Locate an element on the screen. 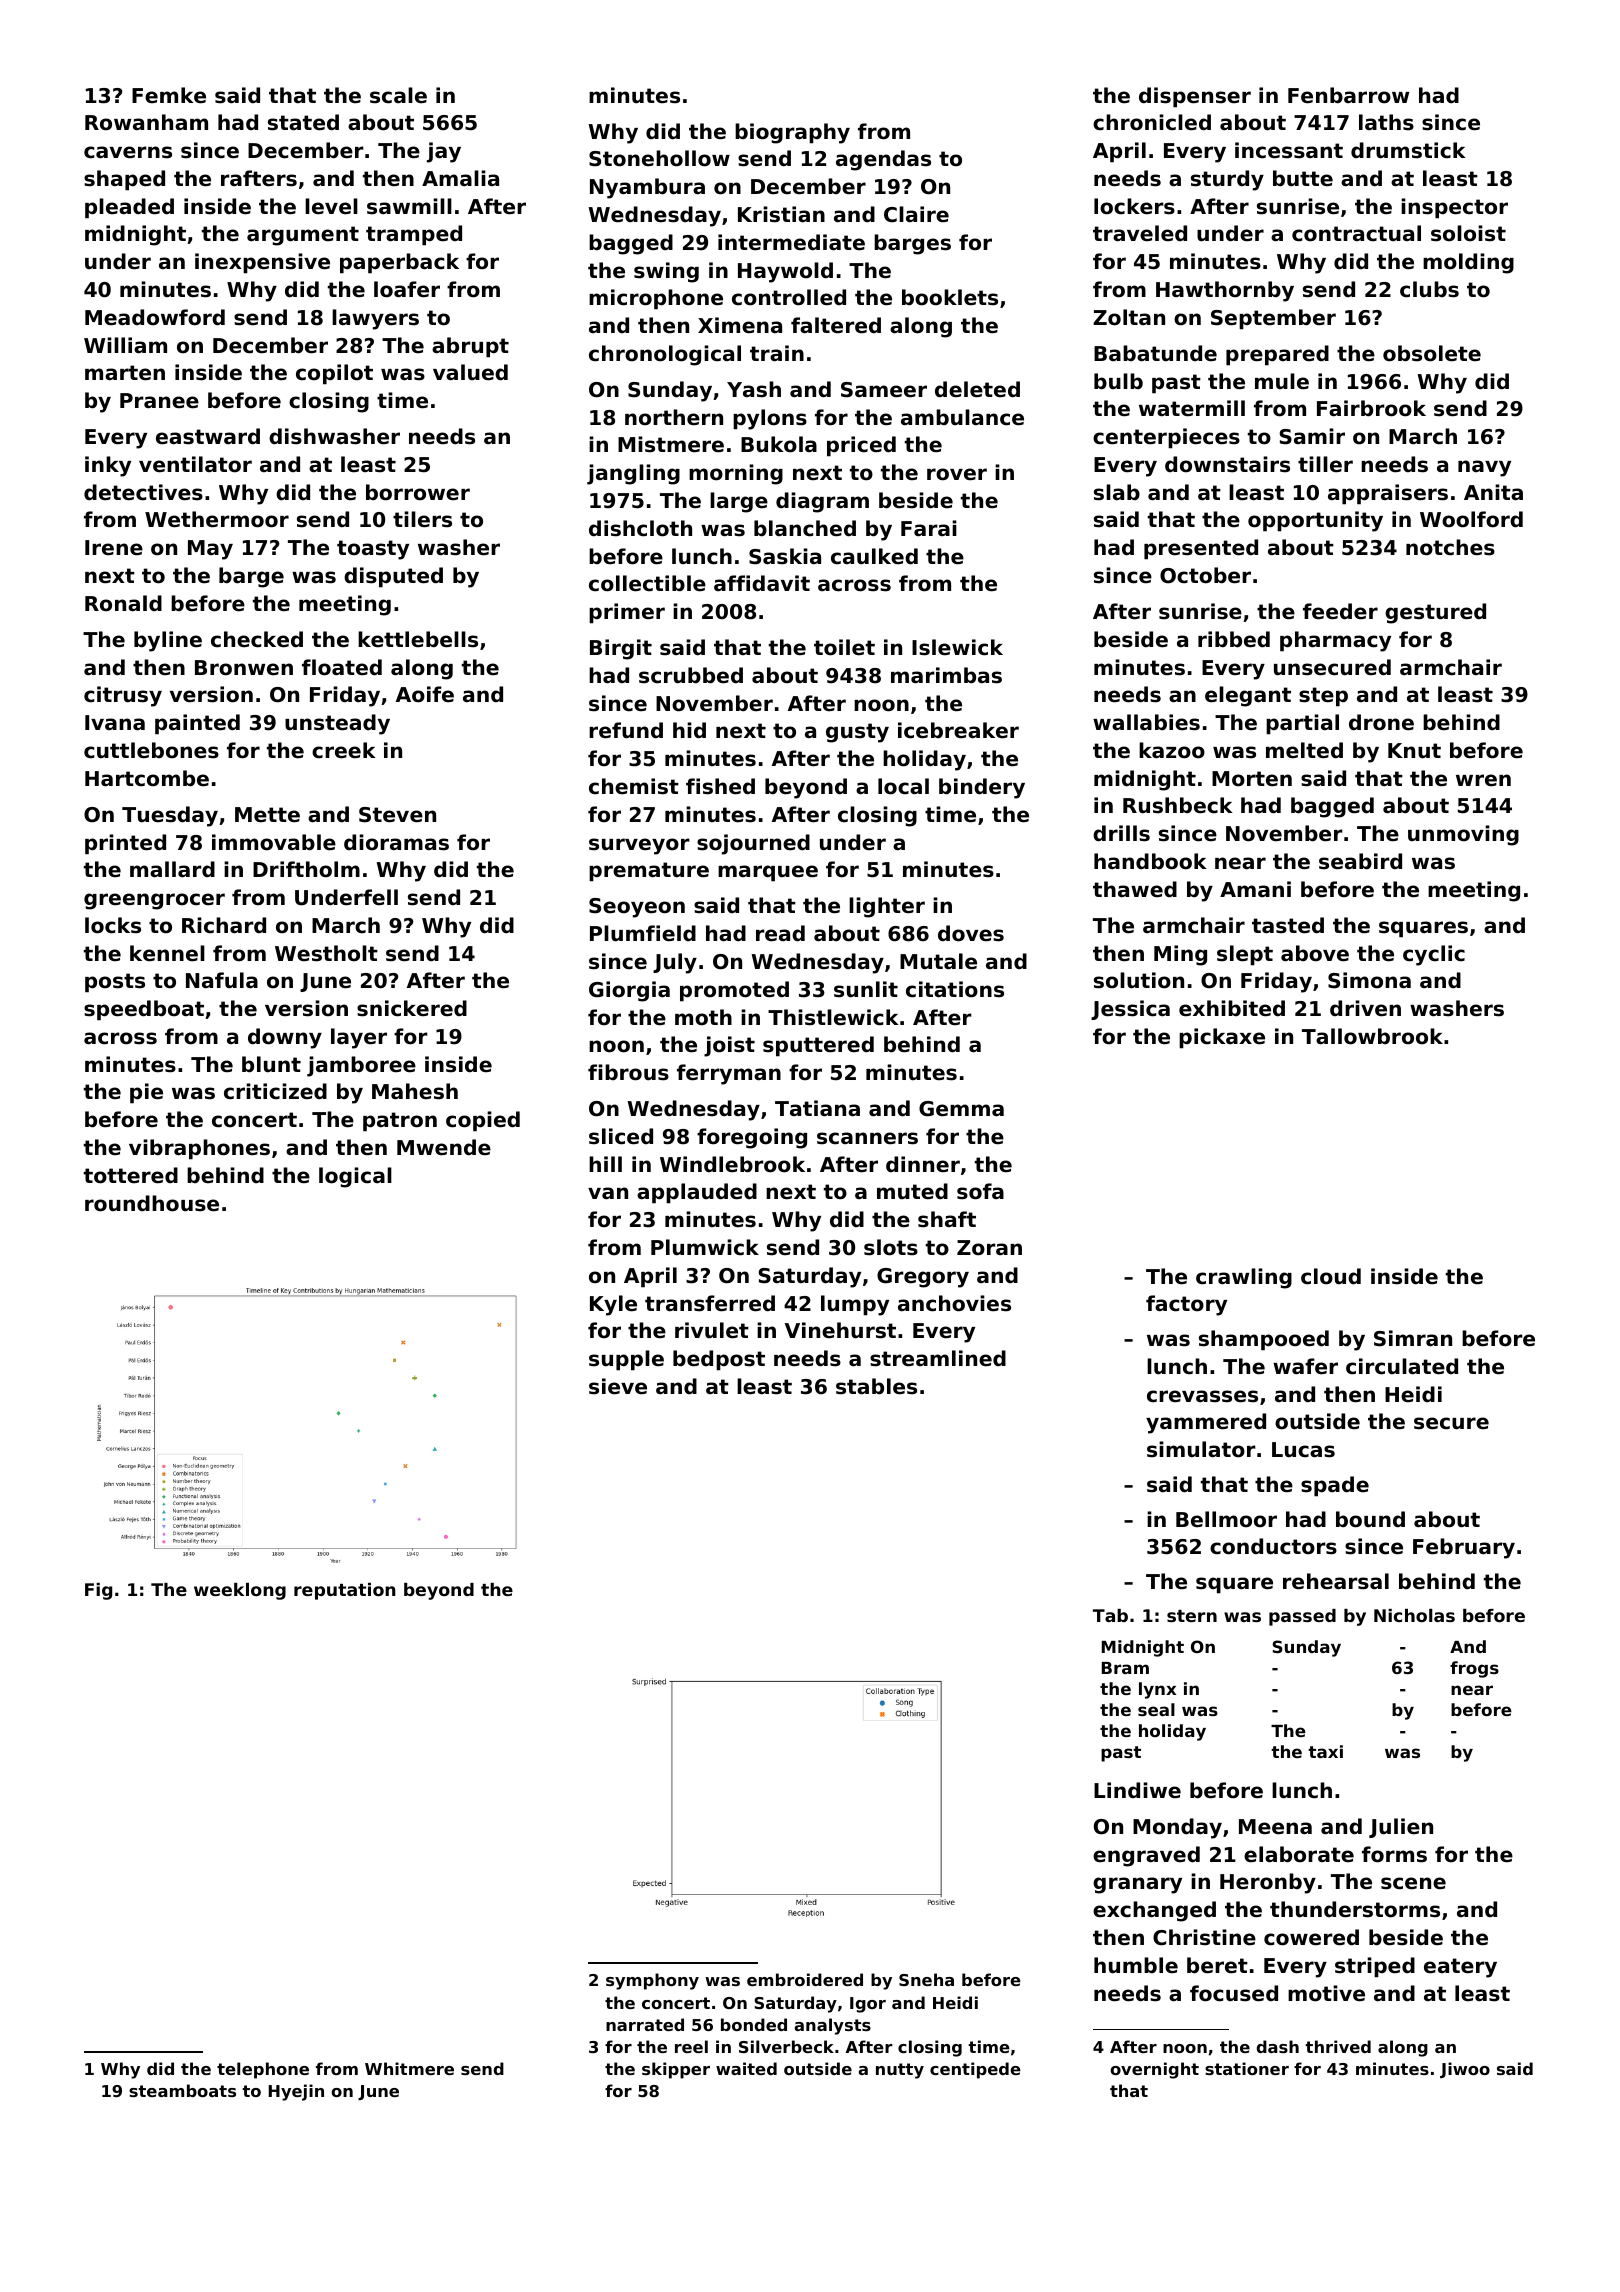  laths is located at coordinates (1386, 122).
